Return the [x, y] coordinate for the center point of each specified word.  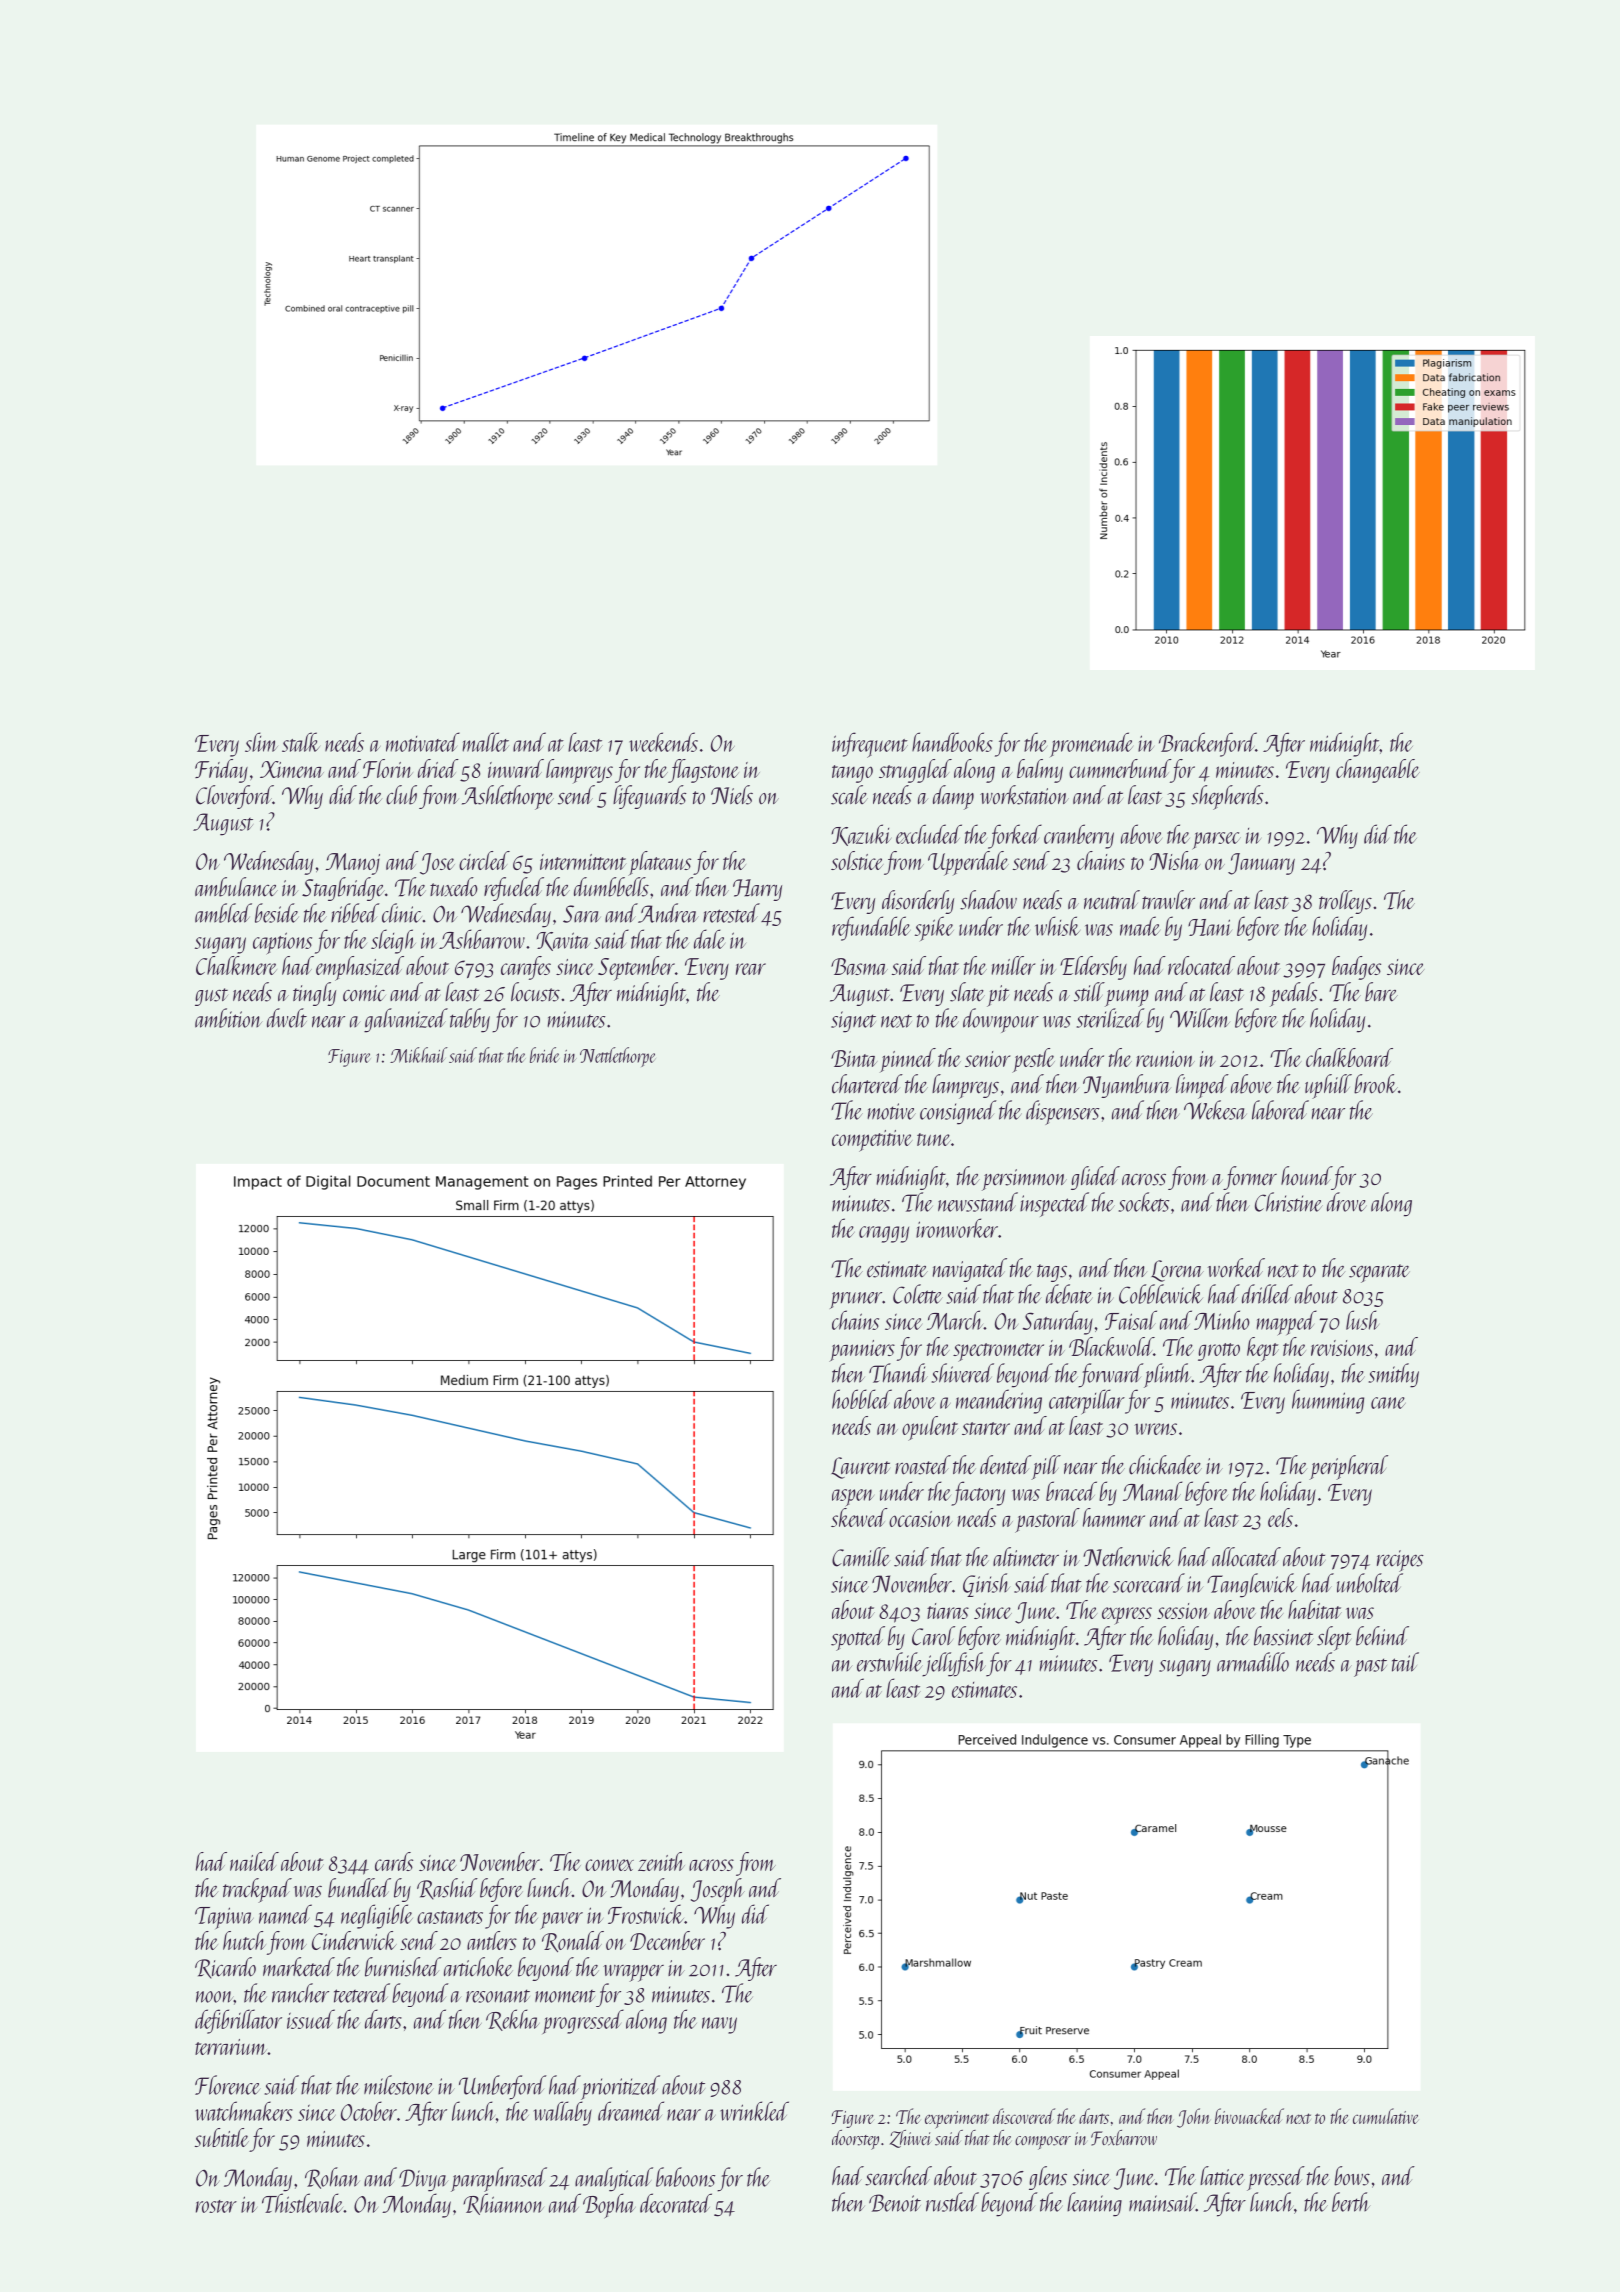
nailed [254, 1861]
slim [261, 742]
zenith [661, 1861]
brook [1376, 1084]
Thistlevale [303, 2203]
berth [1351, 2202]
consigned [958, 1112]
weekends [663, 742]
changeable [1378, 771]
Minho [1222, 1320]
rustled [952, 2202]
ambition [228, 1018]
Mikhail [419, 1055]
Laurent [860, 1468]
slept [1334, 1638]
